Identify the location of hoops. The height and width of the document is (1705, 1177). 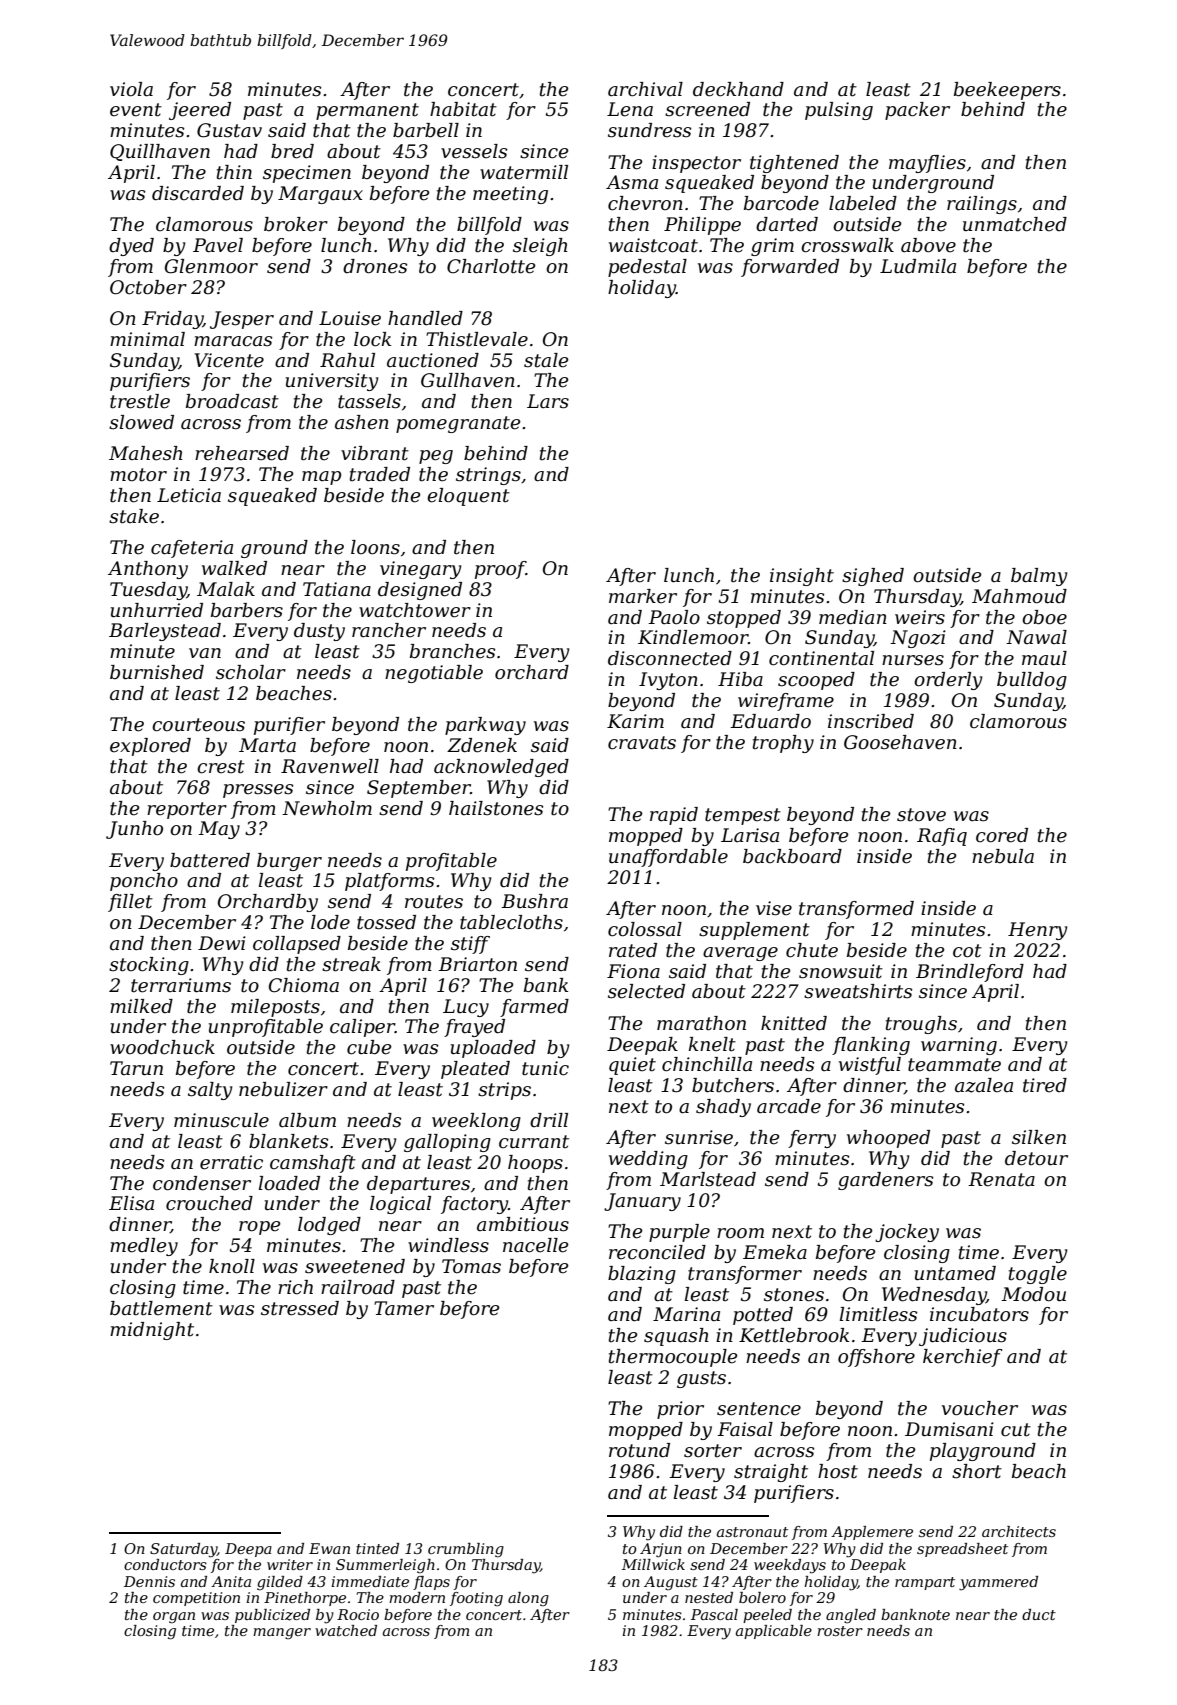
(535, 1164).
